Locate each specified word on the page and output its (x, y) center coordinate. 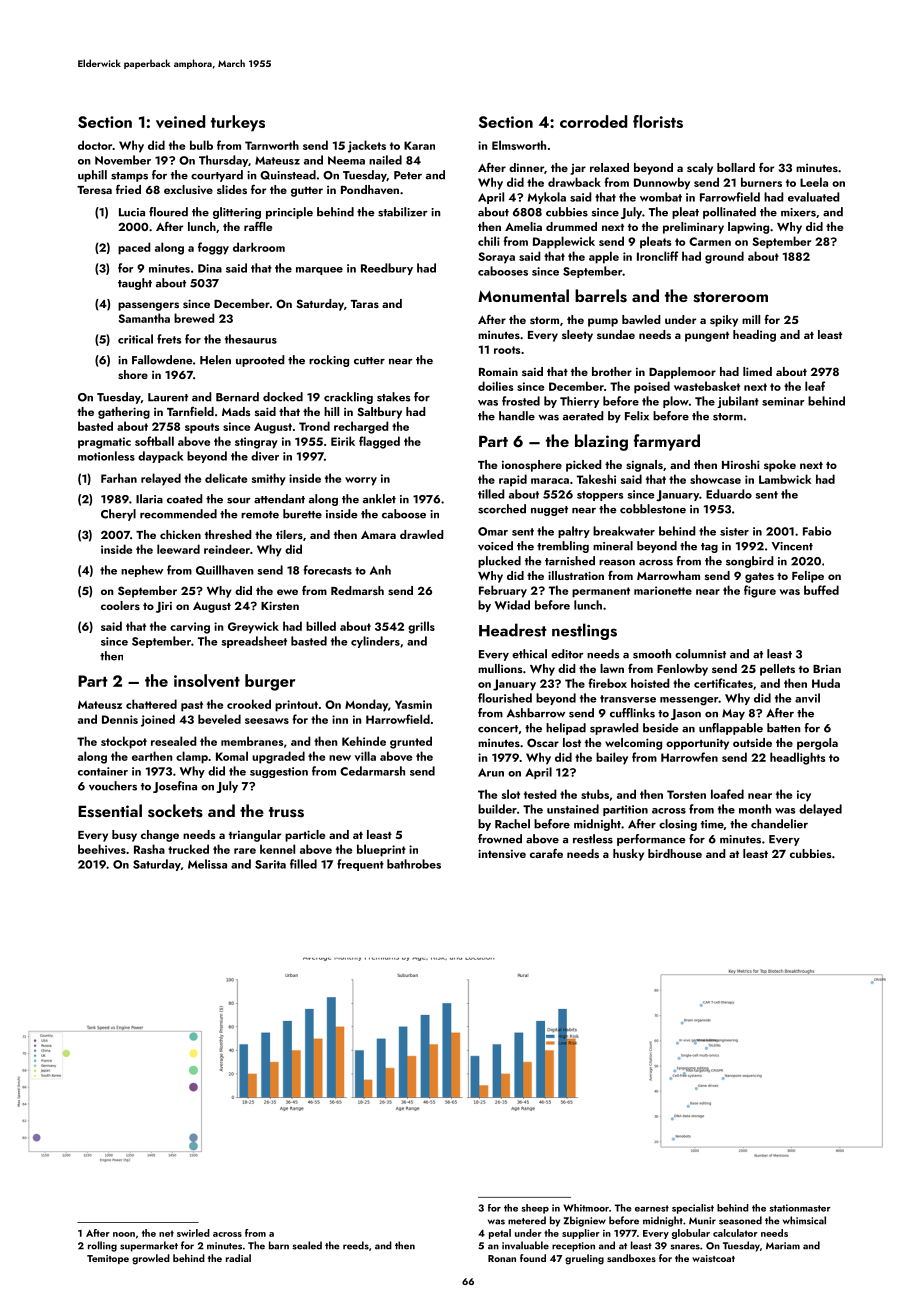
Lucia (132, 212)
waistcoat (713, 1258)
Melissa (207, 864)
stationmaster (800, 1208)
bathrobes (414, 864)
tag (709, 548)
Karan (419, 145)
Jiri (164, 607)
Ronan (502, 1258)
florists (658, 121)
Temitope (108, 1259)
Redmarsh (357, 590)
